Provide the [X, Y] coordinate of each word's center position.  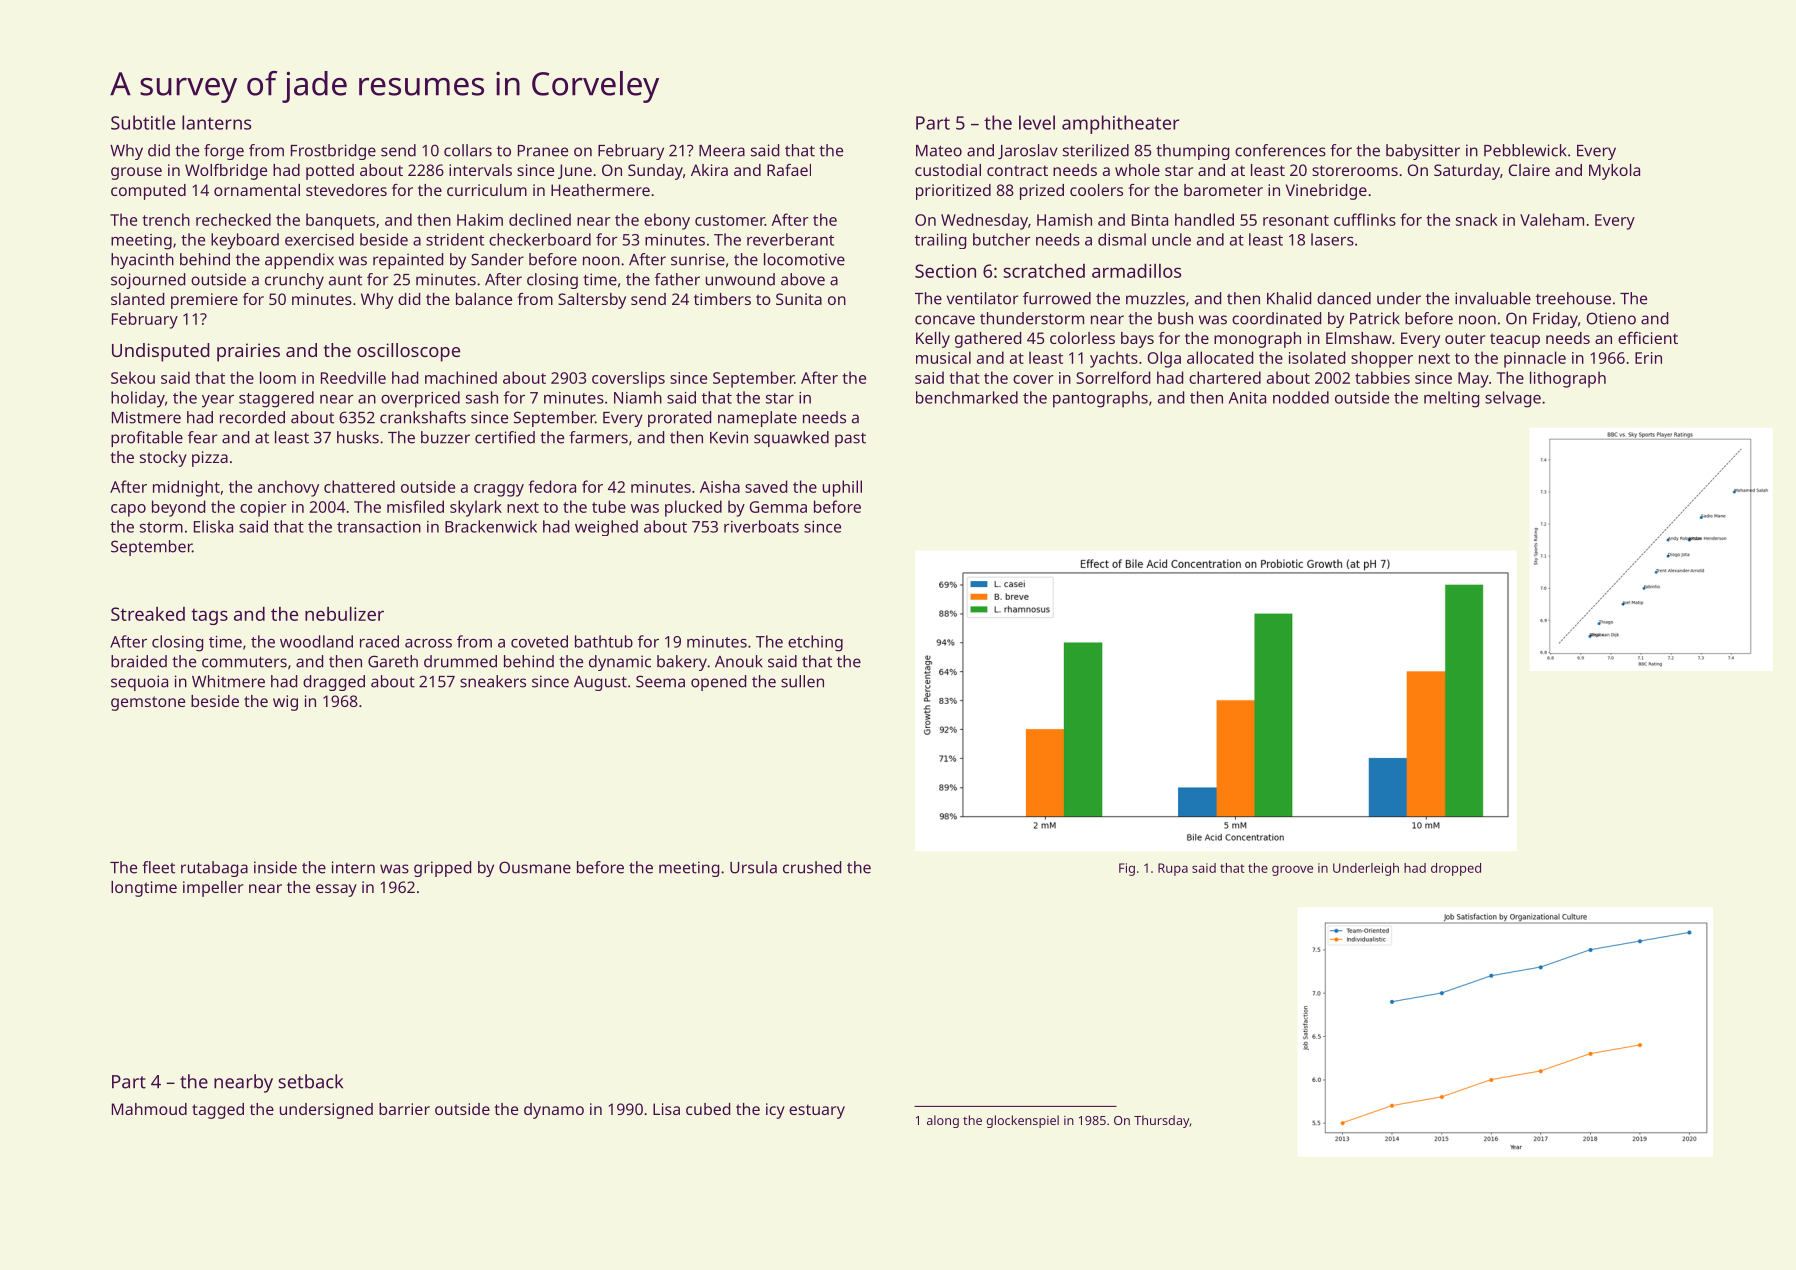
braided [139, 661]
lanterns [216, 122]
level [1037, 122]
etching [815, 643]
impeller [213, 889]
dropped [1456, 869]
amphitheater [1120, 124]
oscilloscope [408, 352]
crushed [812, 867]
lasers [1332, 239]
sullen [802, 681]
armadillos [1136, 271]
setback [310, 1081]
